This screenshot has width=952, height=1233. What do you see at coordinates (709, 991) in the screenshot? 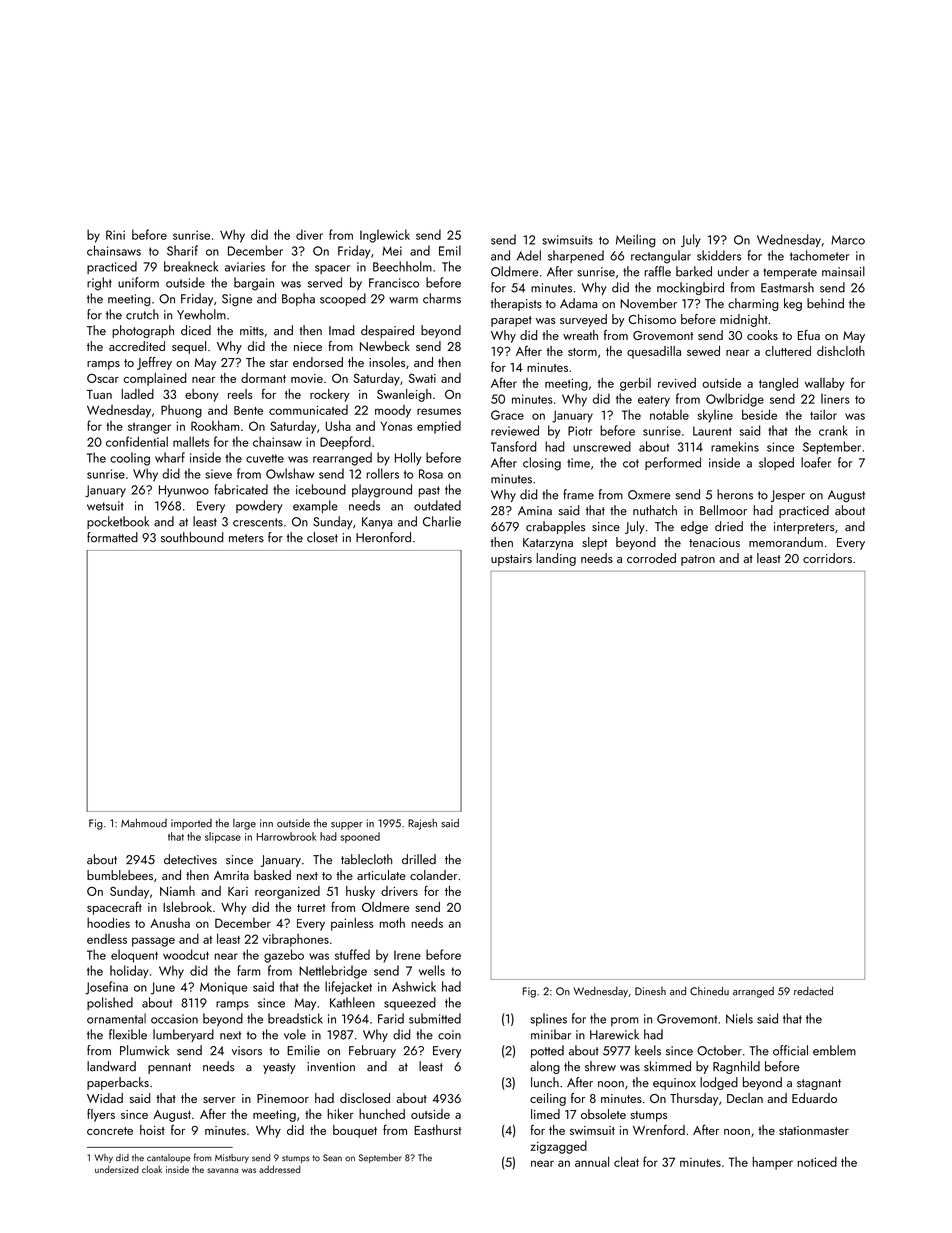
I see `Chinedu` at bounding box center [709, 991].
